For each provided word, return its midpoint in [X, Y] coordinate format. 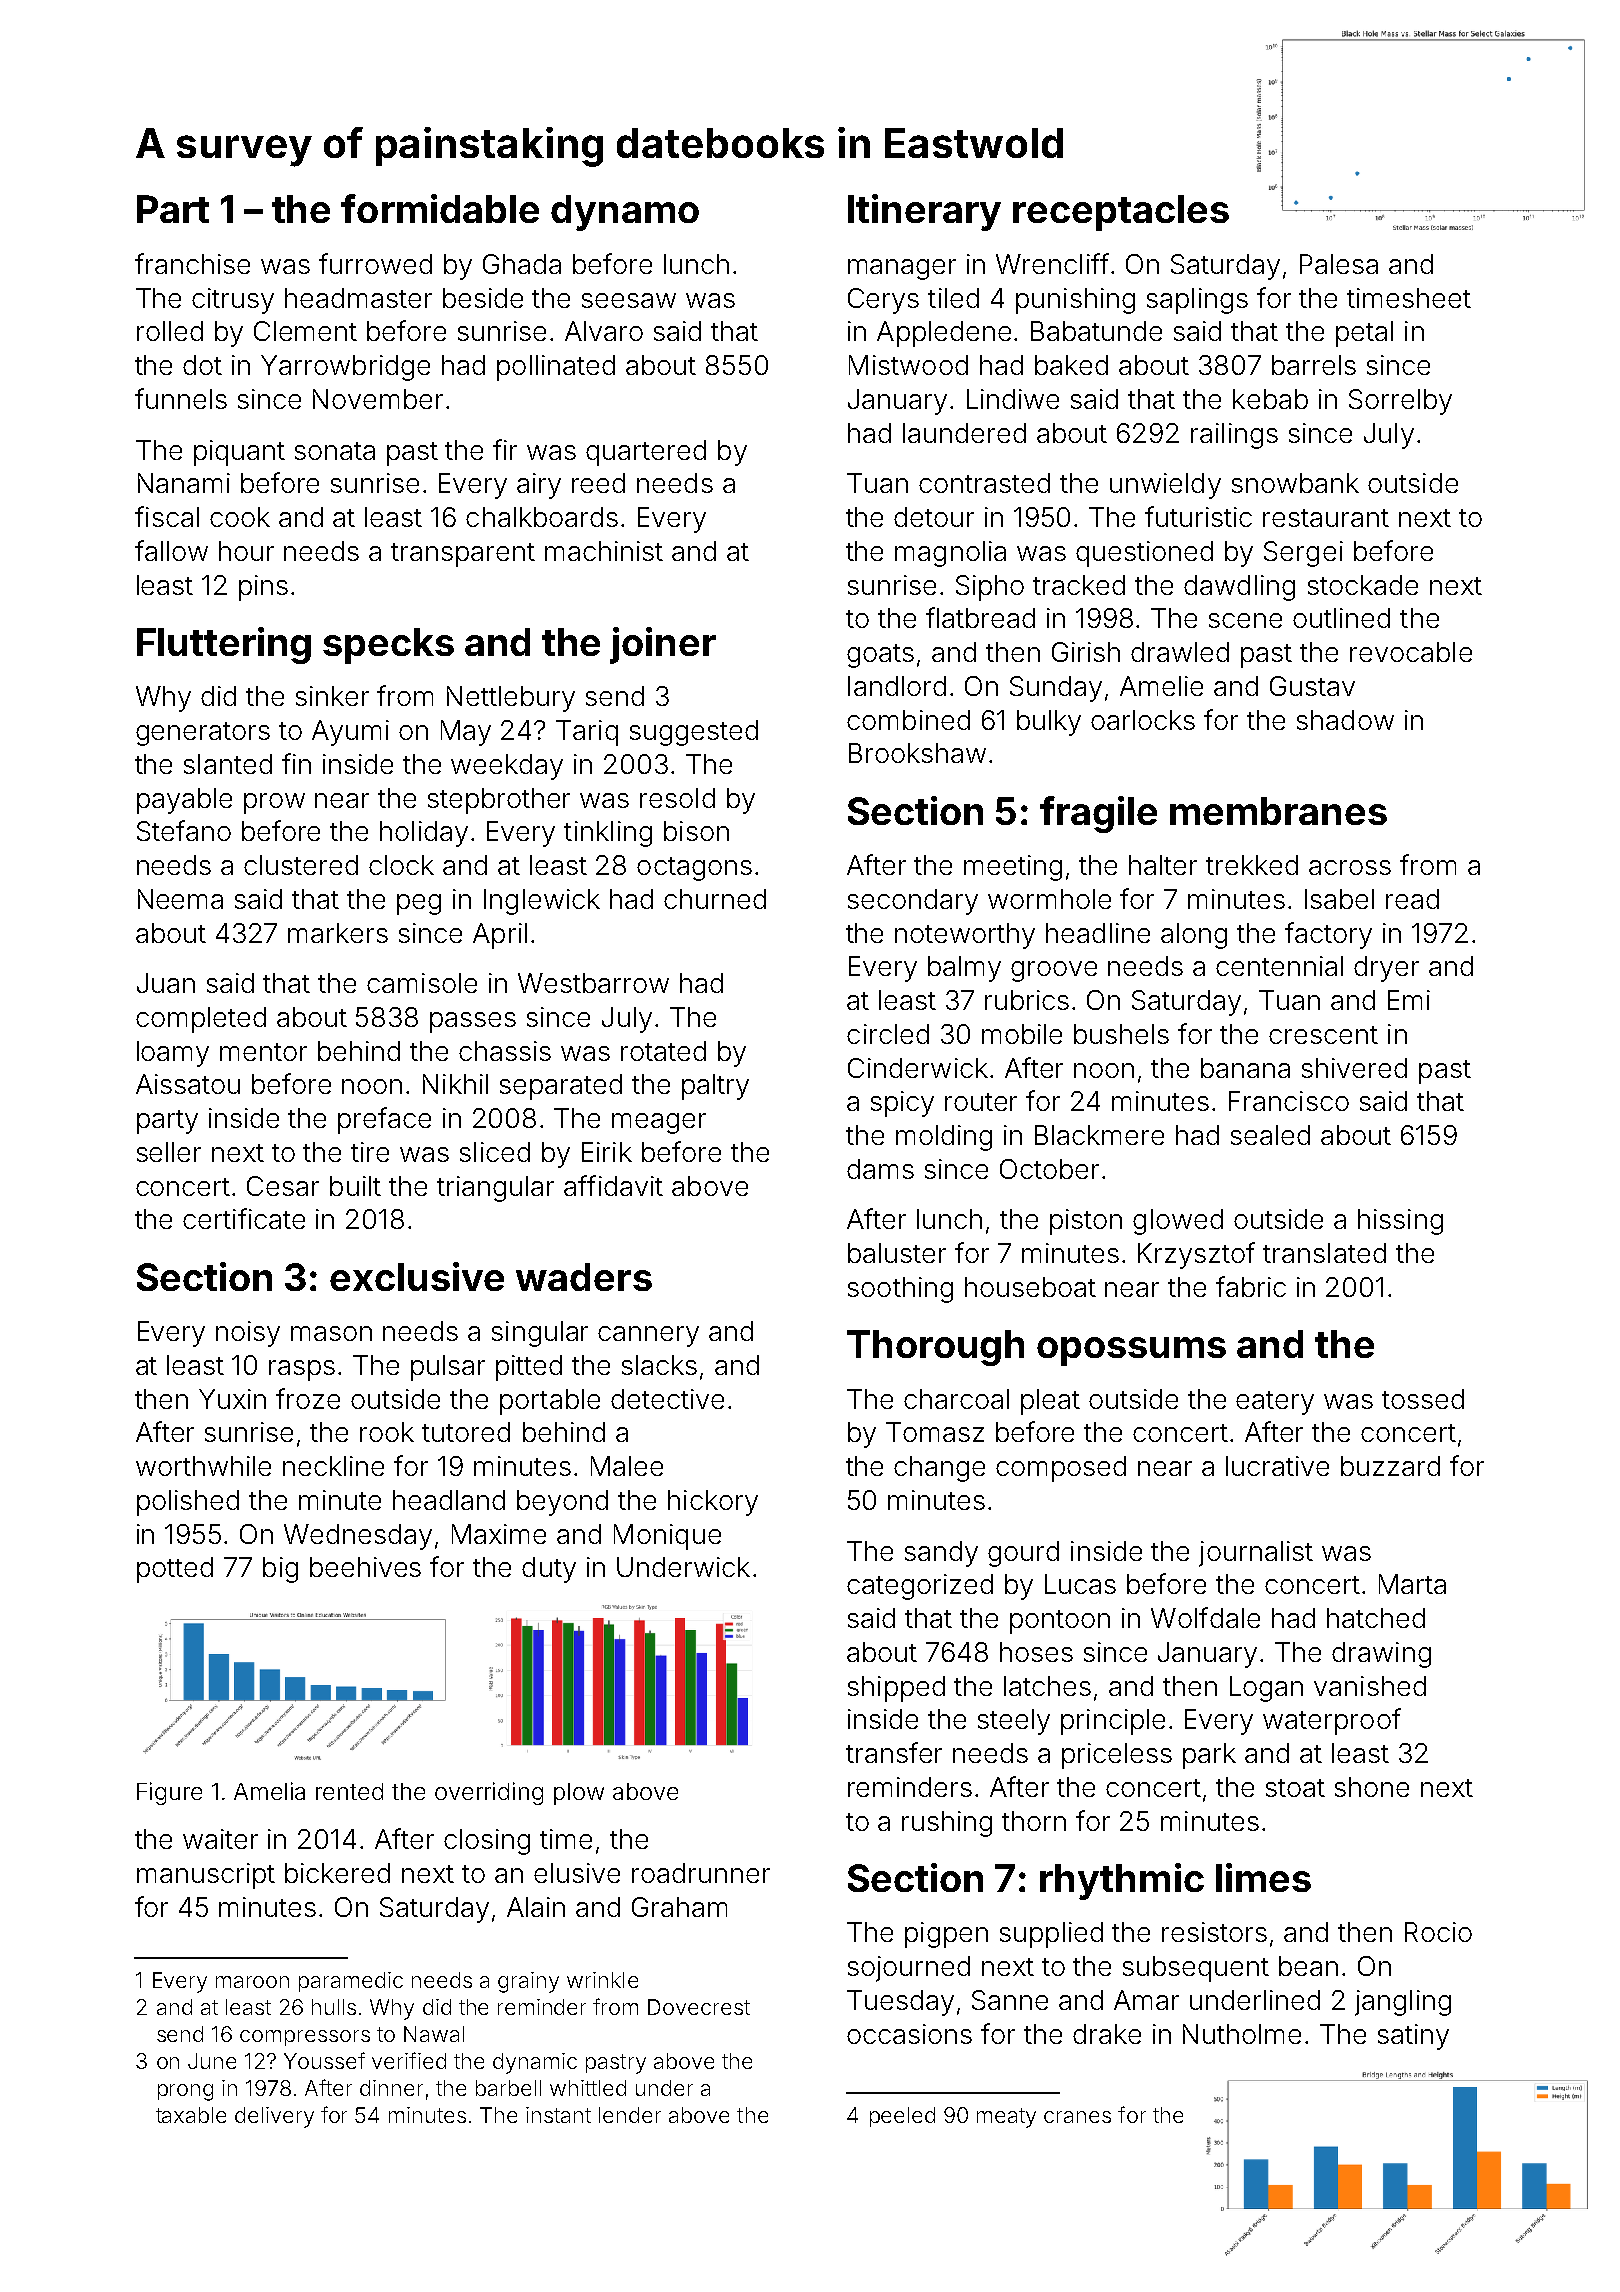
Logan [1266, 1689]
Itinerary [924, 212]
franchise [192, 263]
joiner [663, 645]
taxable [191, 2115]
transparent [463, 555]
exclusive [417, 1276]
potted [175, 1570]
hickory [713, 1503]
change [939, 1469]
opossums [1131, 1351]
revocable [1411, 652]
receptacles [1121, 213]
